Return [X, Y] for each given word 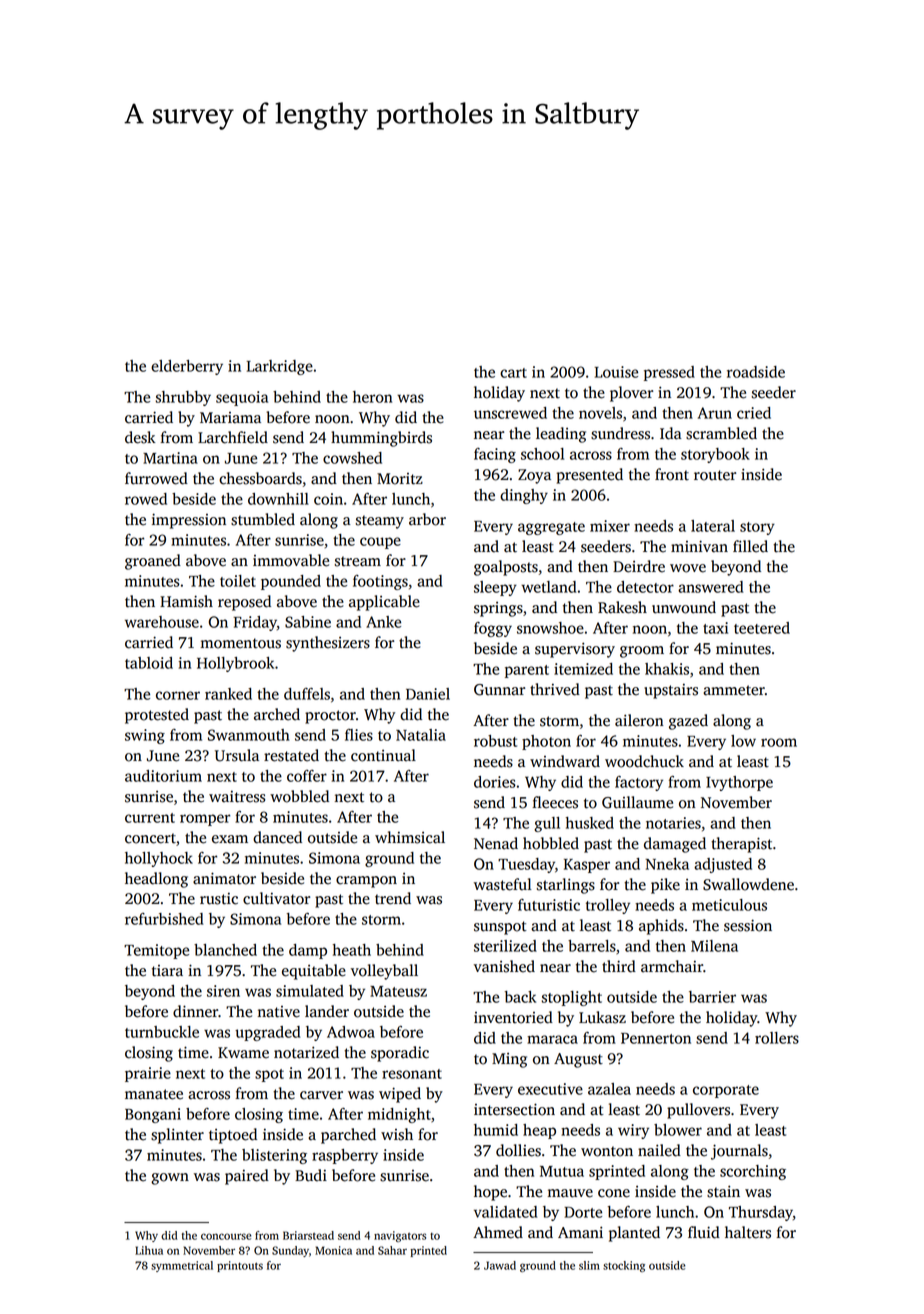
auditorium [163, 776]
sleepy [495, 588]
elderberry [187, 367]
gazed [688, 722]
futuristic [549, 905]
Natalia [421, 735]
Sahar [392, 1250]
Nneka [667, 864]
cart [513, 373]
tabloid [149, 663]
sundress [620, 433]
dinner [195, 1011]
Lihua [149, 1250]
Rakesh [622, 607]
